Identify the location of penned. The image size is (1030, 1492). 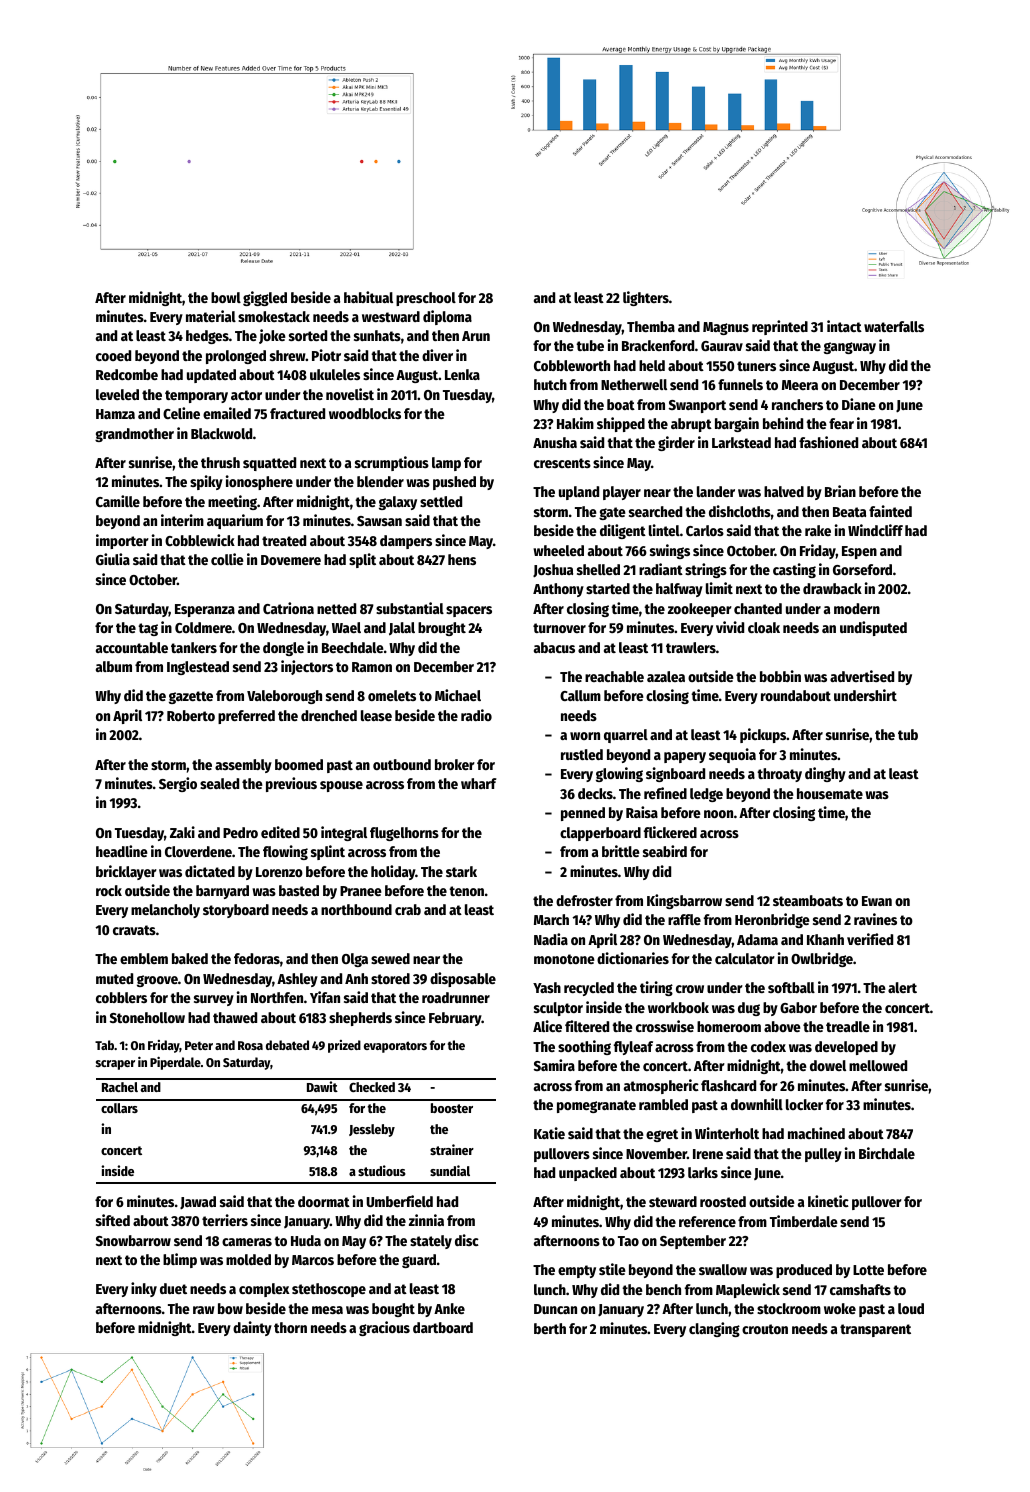
(583, 814).
